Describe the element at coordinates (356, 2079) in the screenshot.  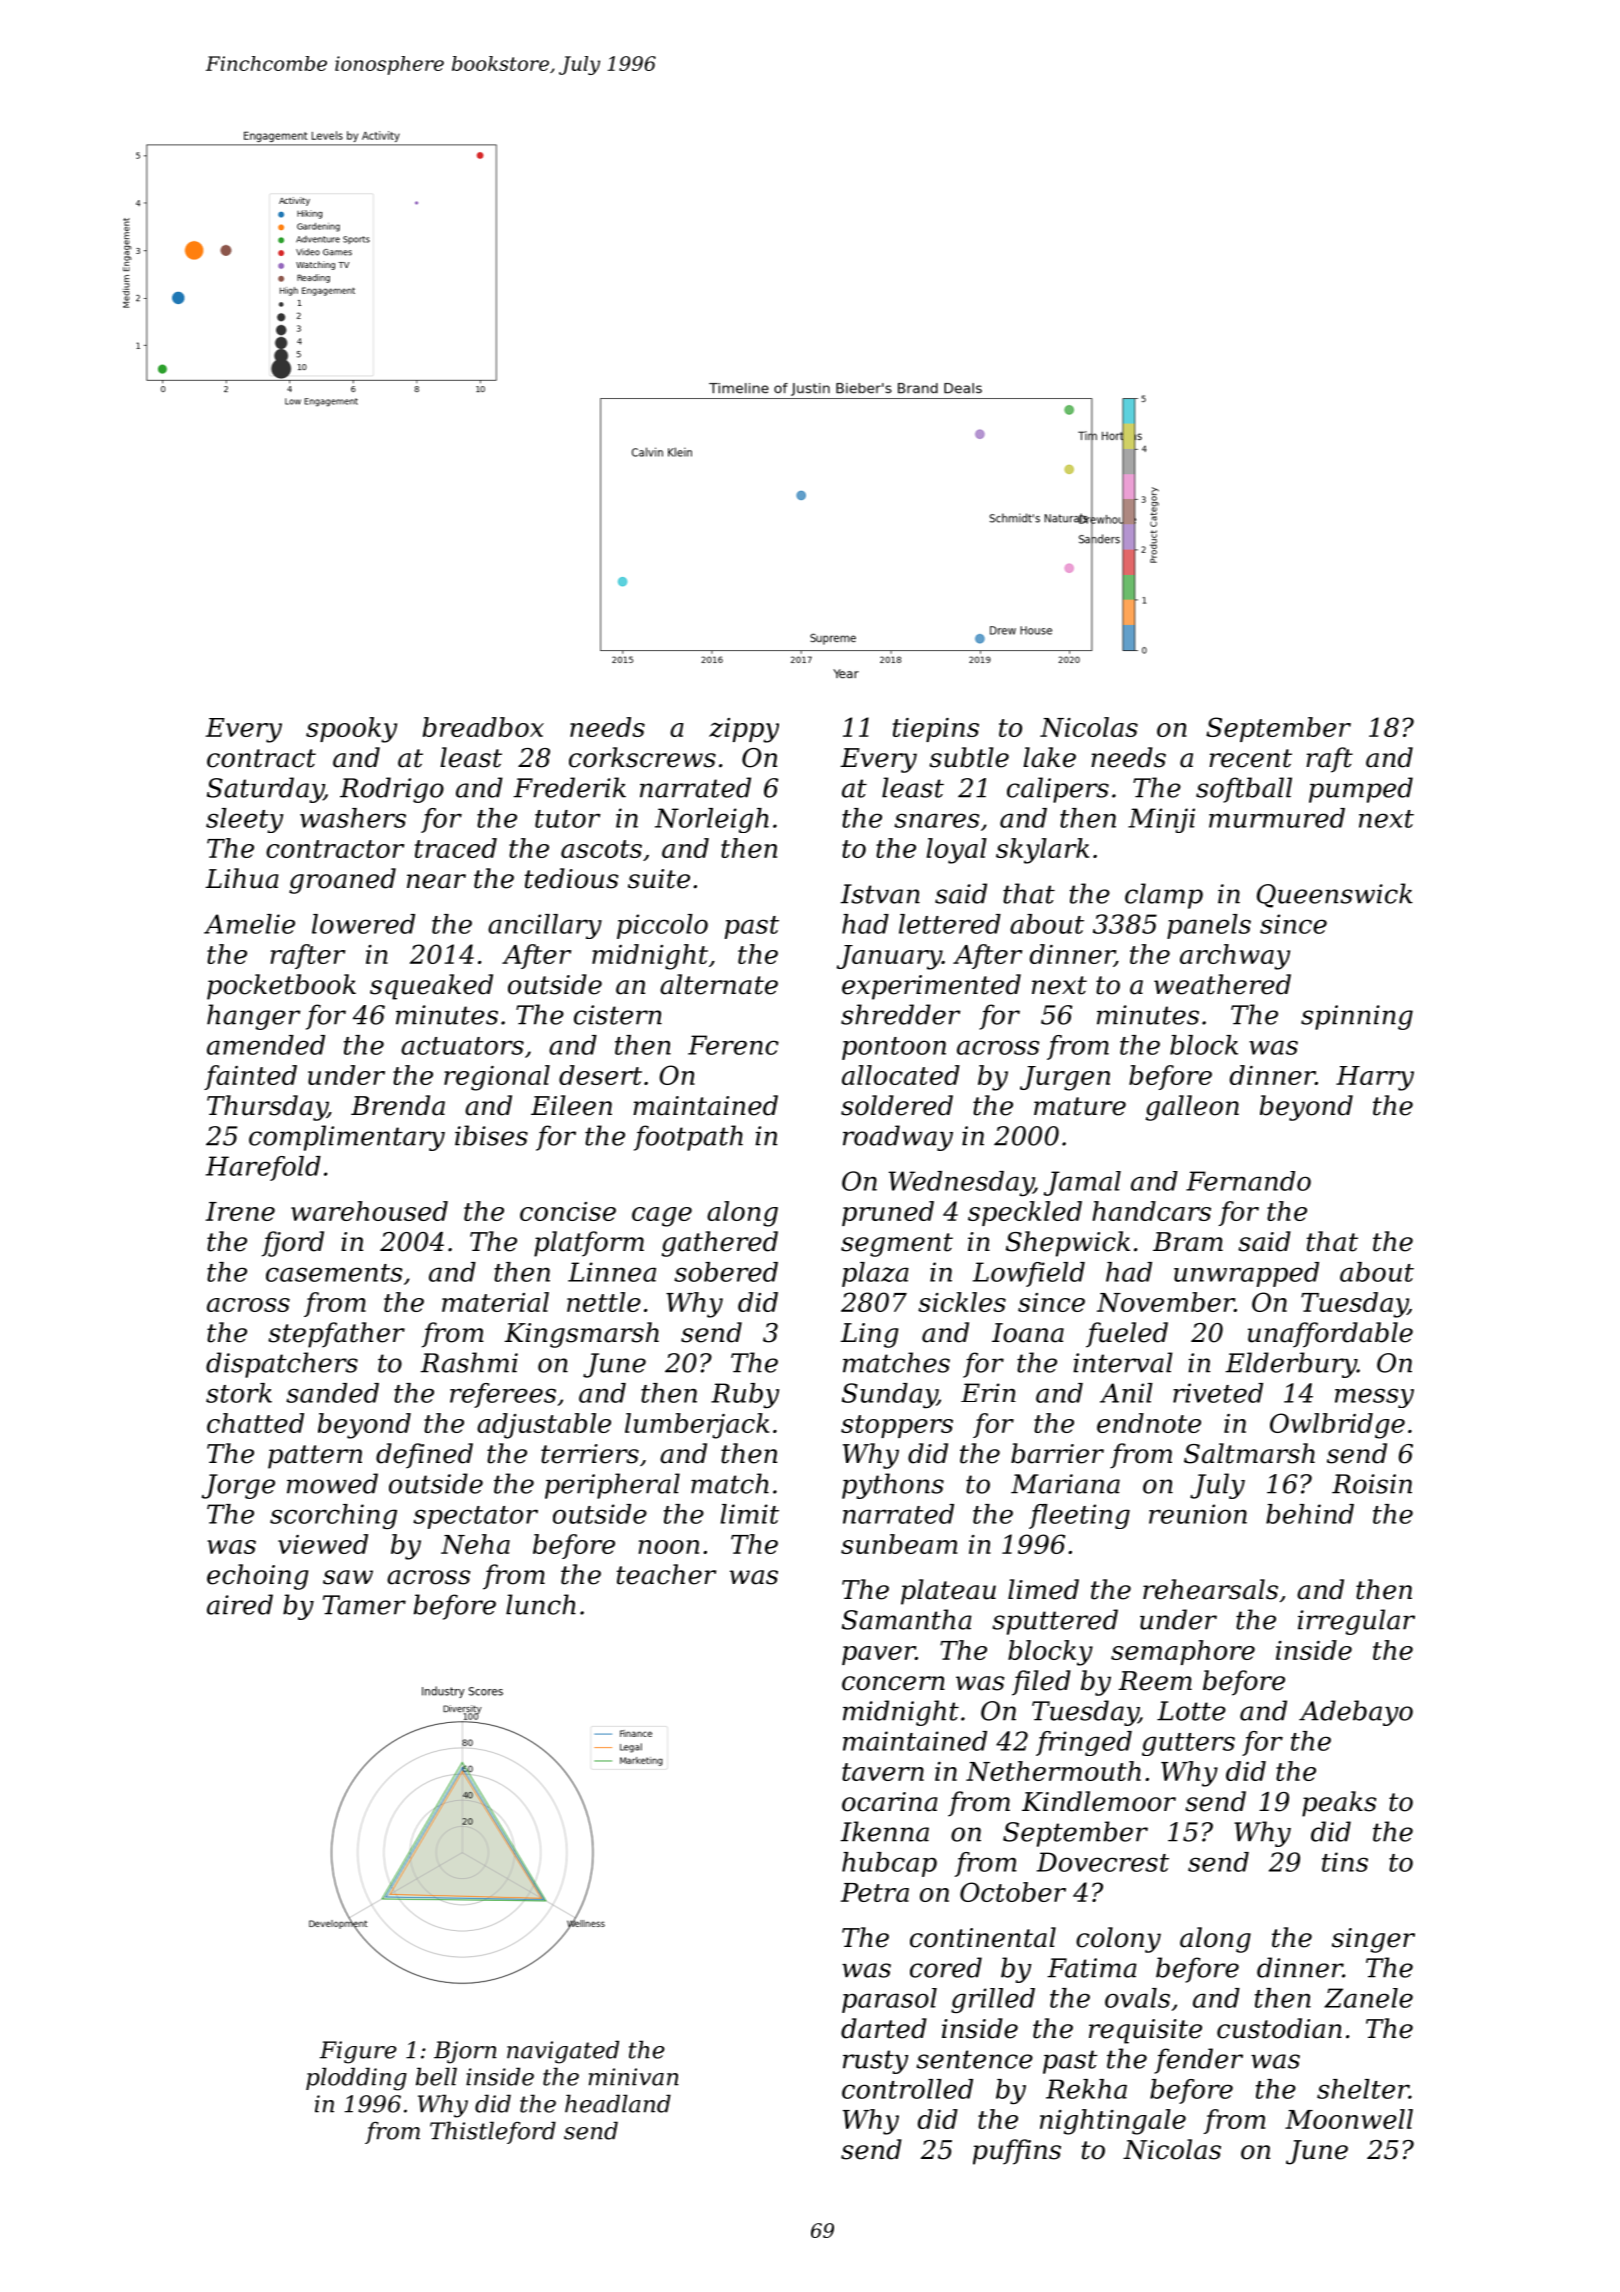
I see `plodding` at that location.
